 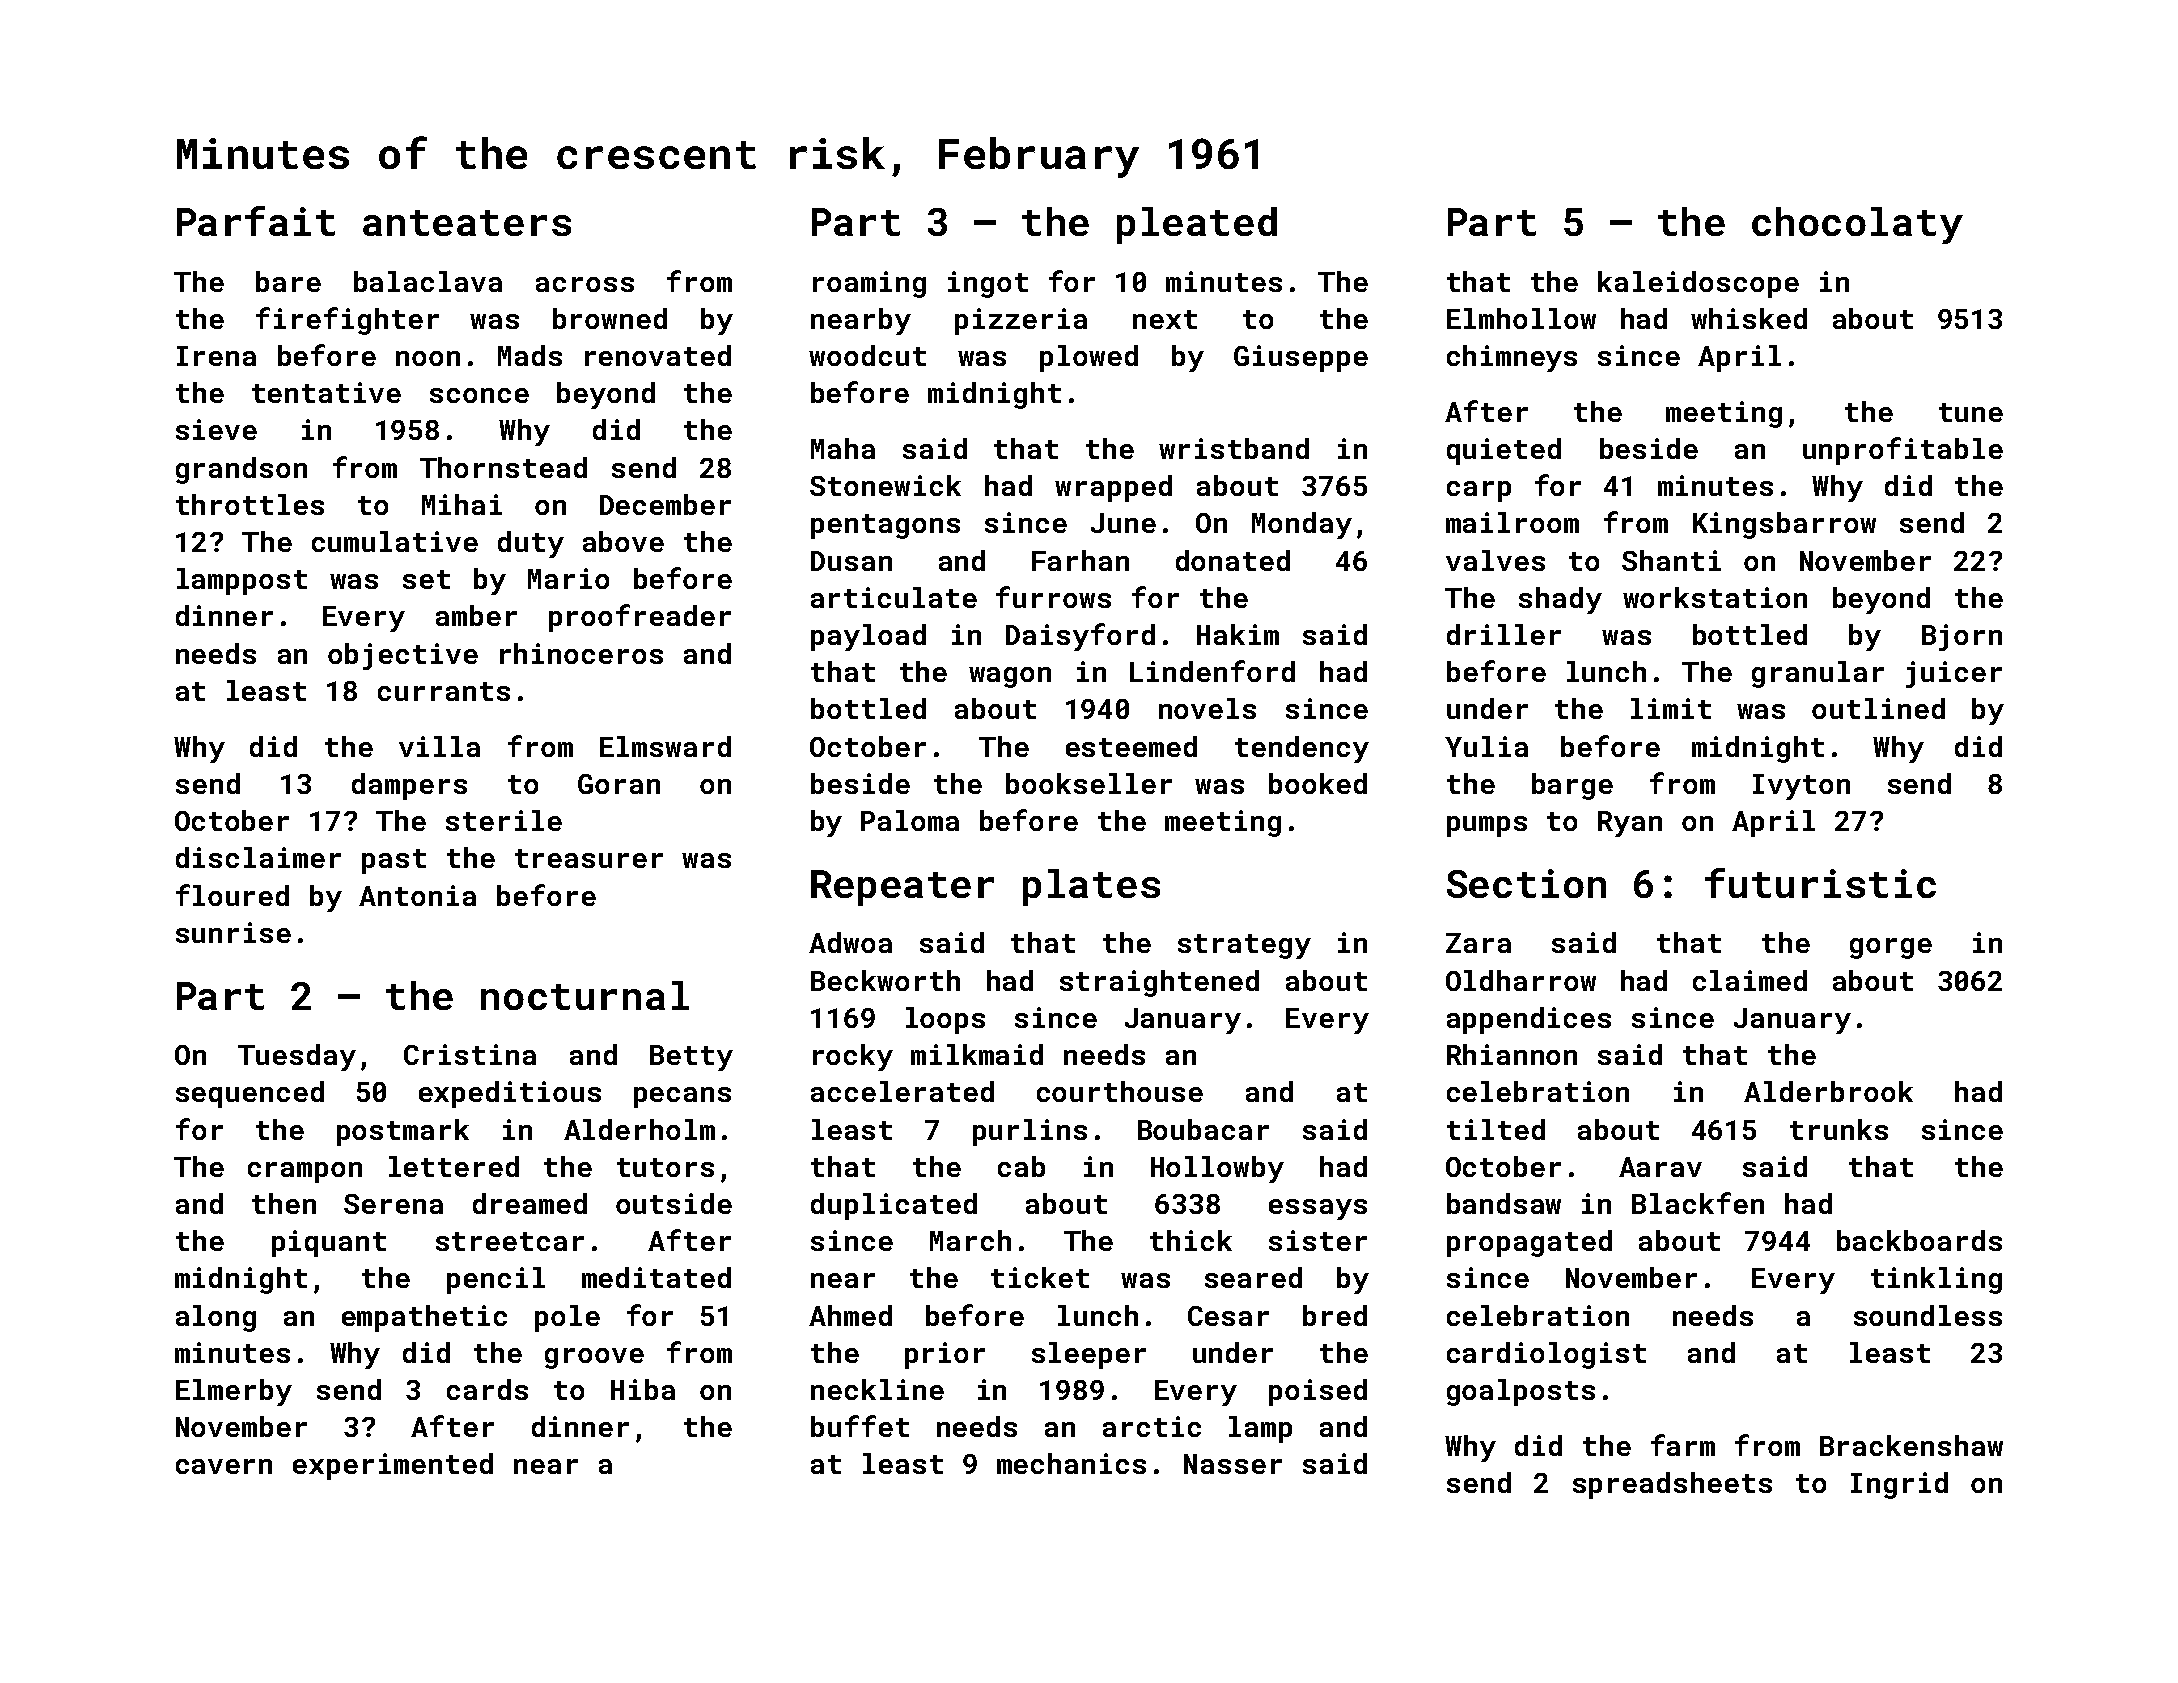 What do you see at coordinates (977, 1054) in the screenshot?
I see `milkmaid` at bounding box center [977, 1054].
